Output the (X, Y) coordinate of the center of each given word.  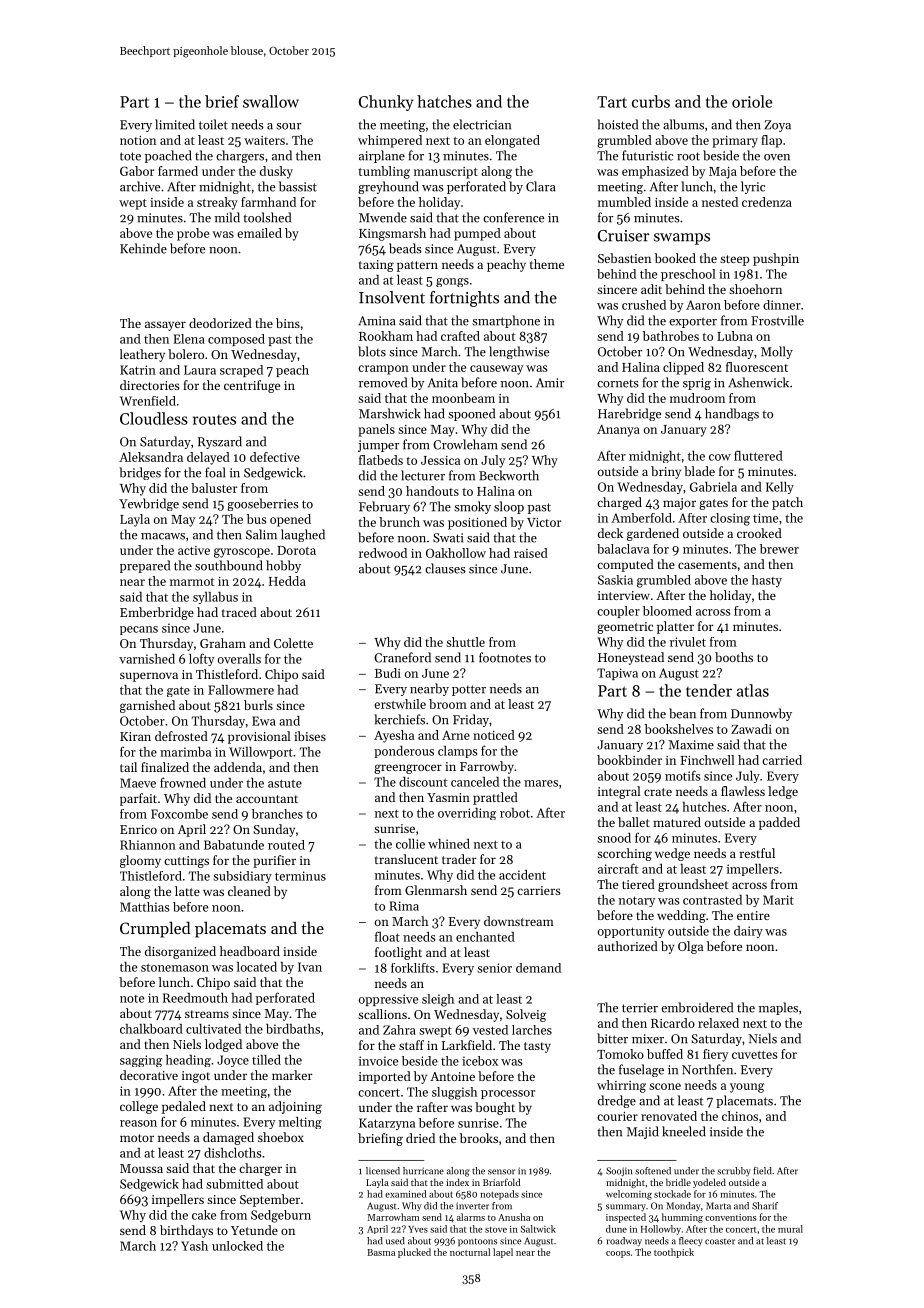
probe (193, 234)
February (384, 507)
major (679, 504)
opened (290, 520)
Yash (194, 1246)
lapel (503, 1253)
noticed (494, 735)
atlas (753, 690)
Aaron (703, 305)
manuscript (446, 173)
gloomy (140, 861)
